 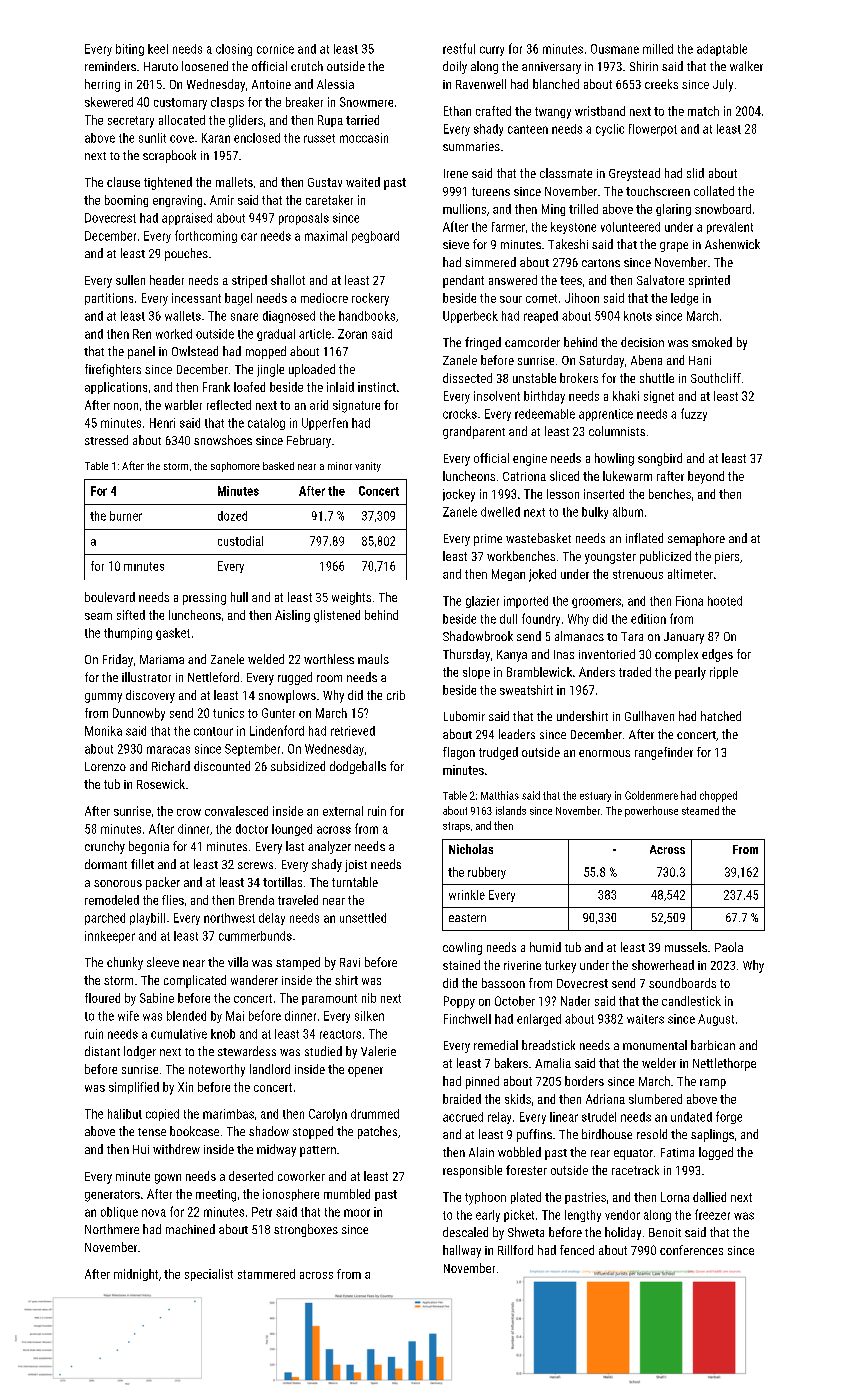 What do you see at coordinates (455, 67) in the screenshot?
I see `doily` at bounding box center [455, 67].
